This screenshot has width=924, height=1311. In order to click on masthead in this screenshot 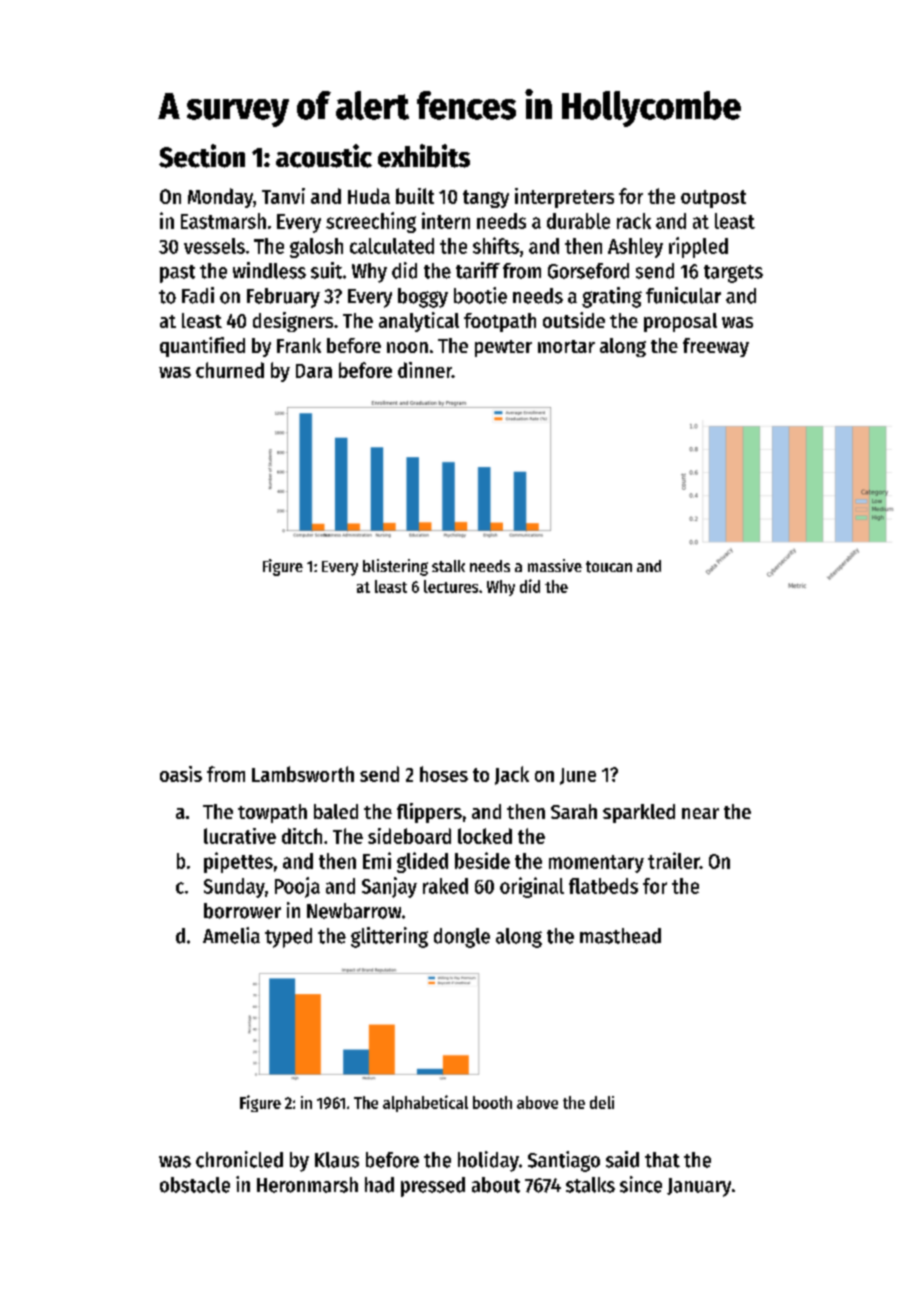, I will do `click(620, 936)`.
